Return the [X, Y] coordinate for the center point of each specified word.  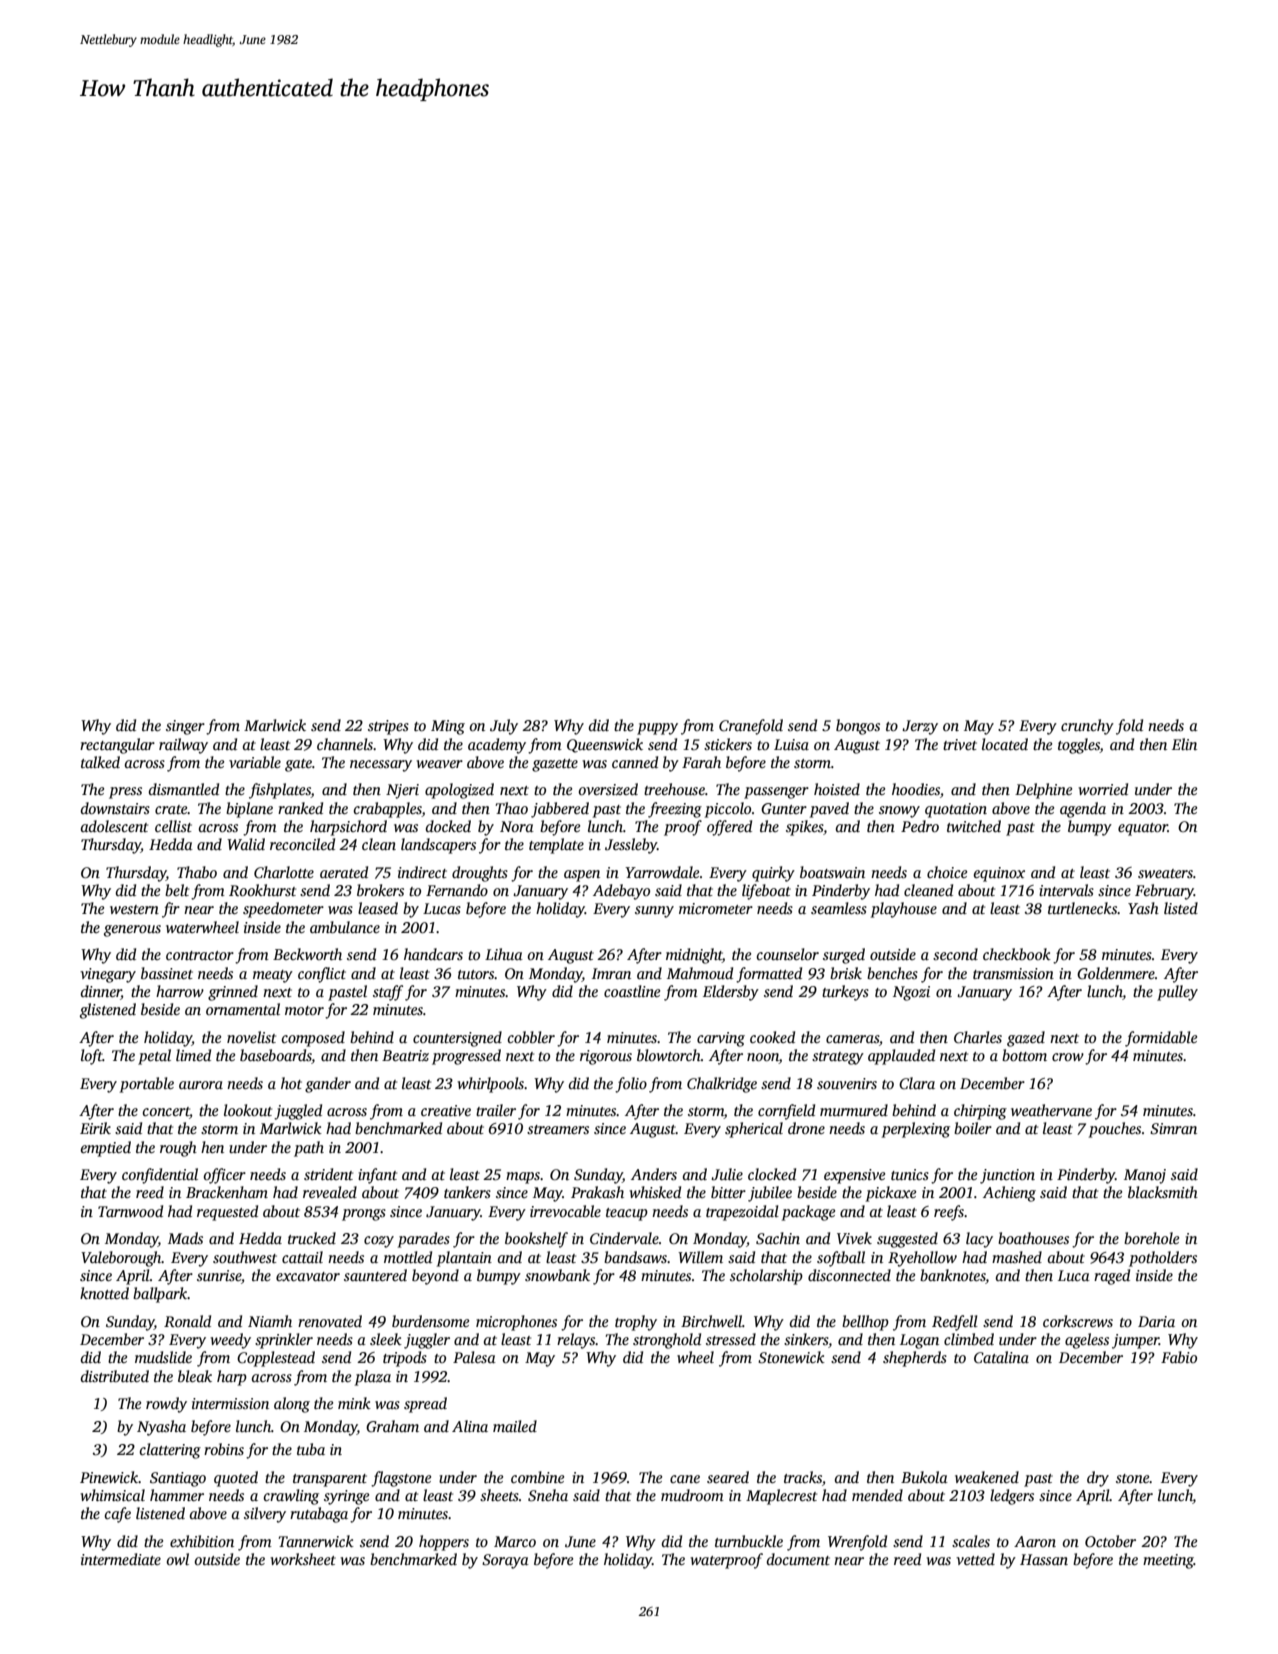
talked [100, 762]
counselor [788, 954]
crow [1068, 1057]
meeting [1168, 1561]
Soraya [505, 1561]
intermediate [121, 1559]
